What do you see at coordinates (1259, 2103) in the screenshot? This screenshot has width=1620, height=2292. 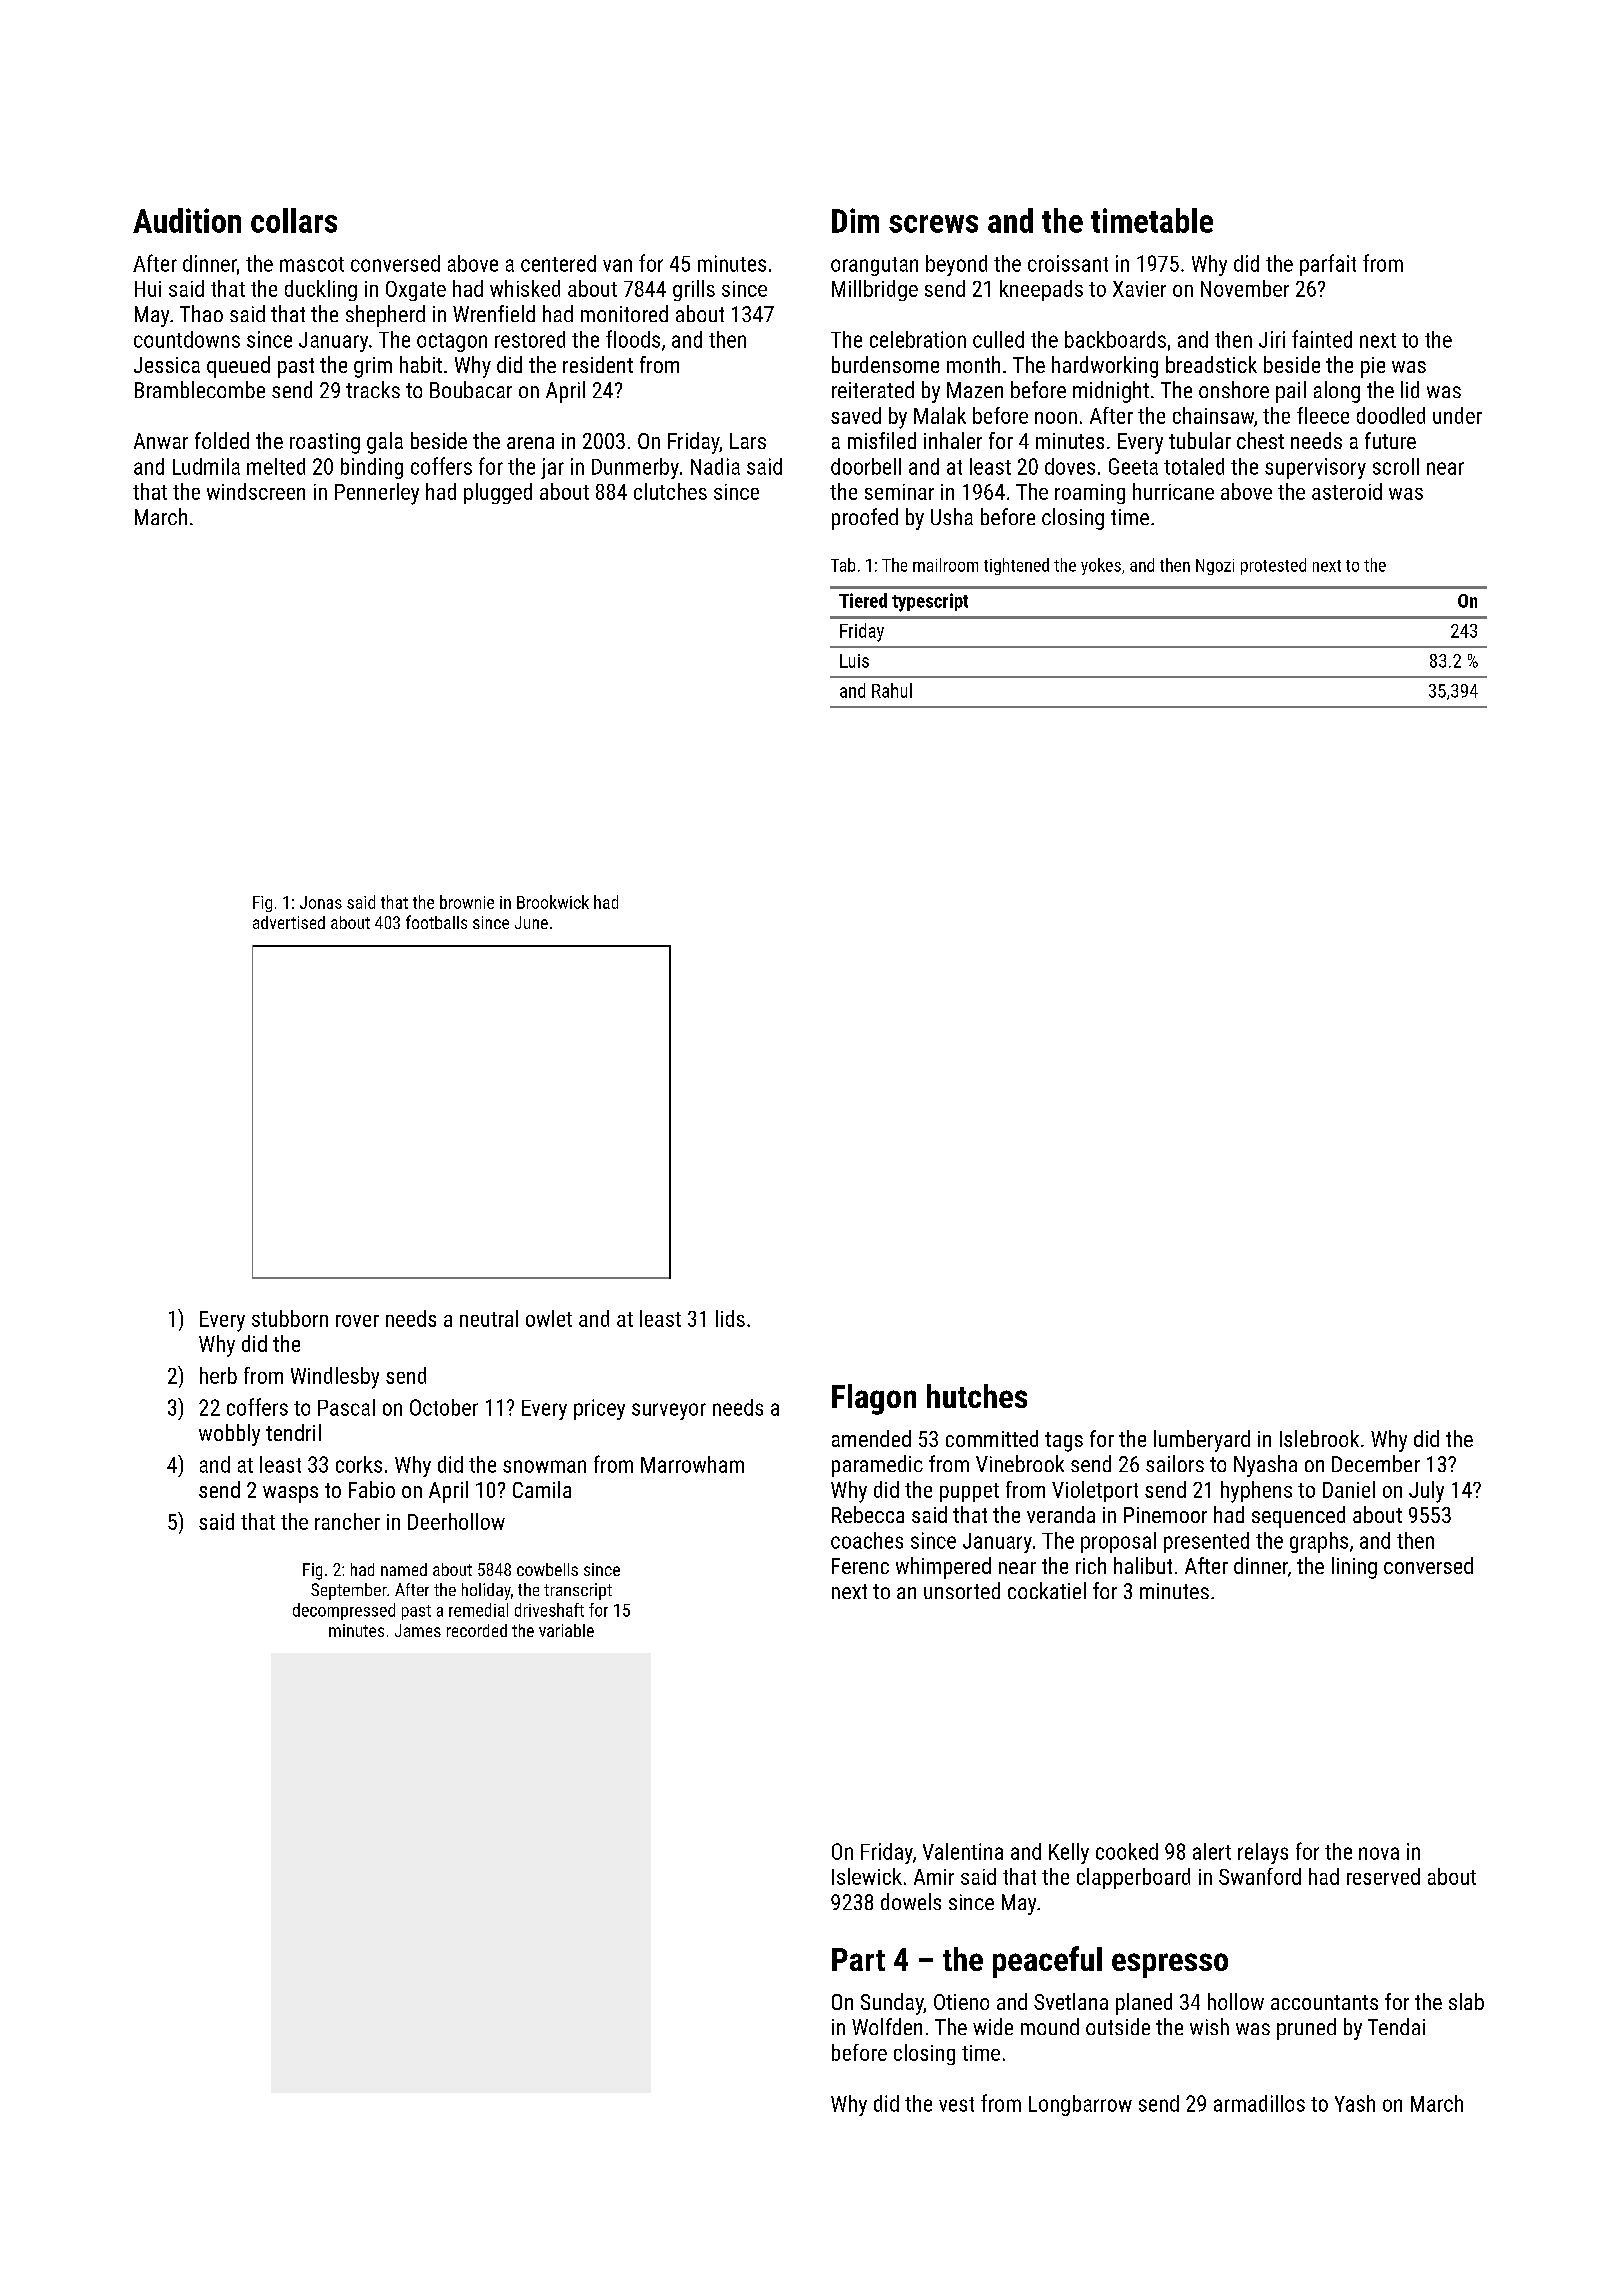 I see `armadillos` at bounding box center [1259, 2103].
